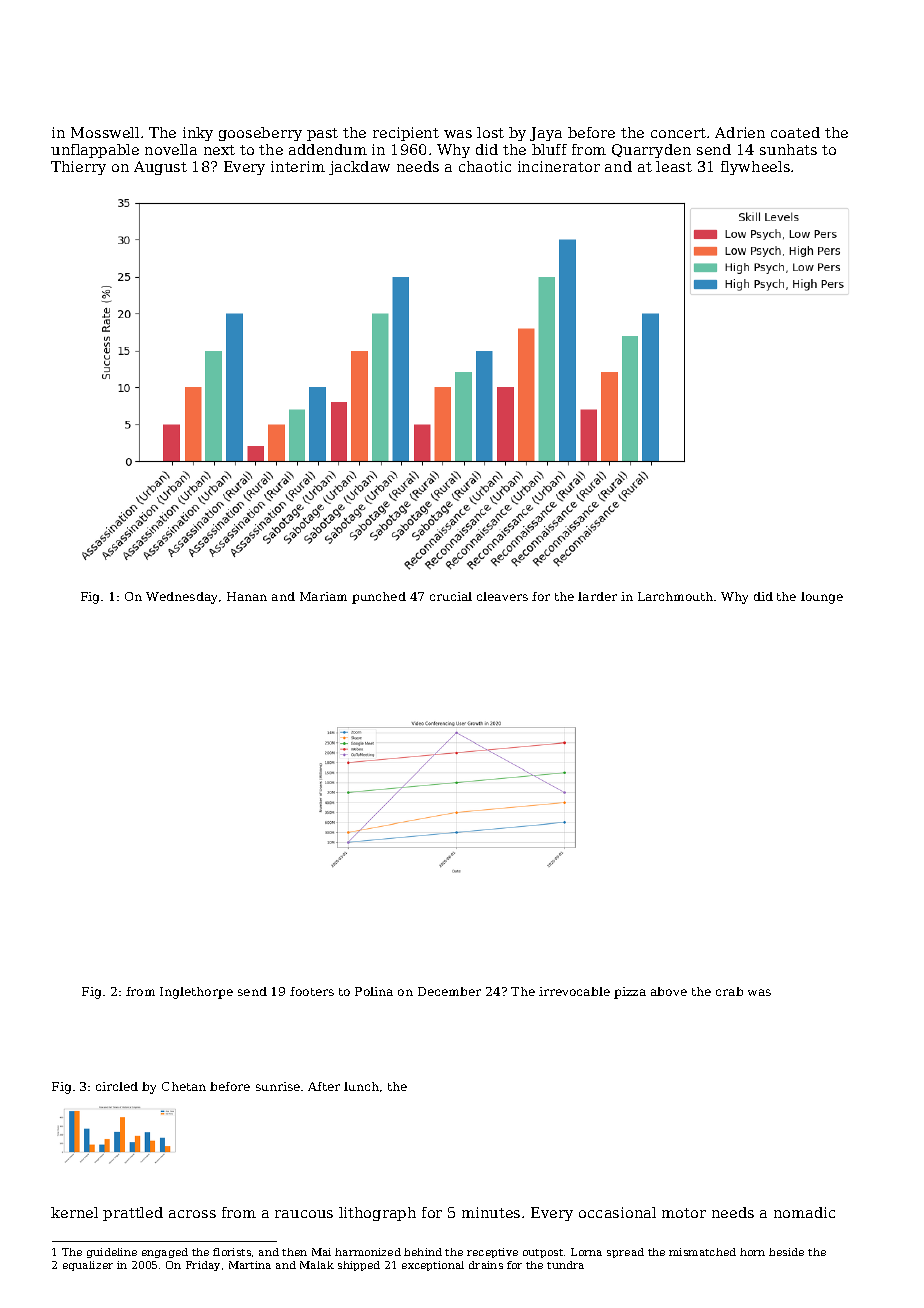  What do you see at coordinates (322, 134) in the screenshot?
I see `past` at bounding box center [322, 134].
